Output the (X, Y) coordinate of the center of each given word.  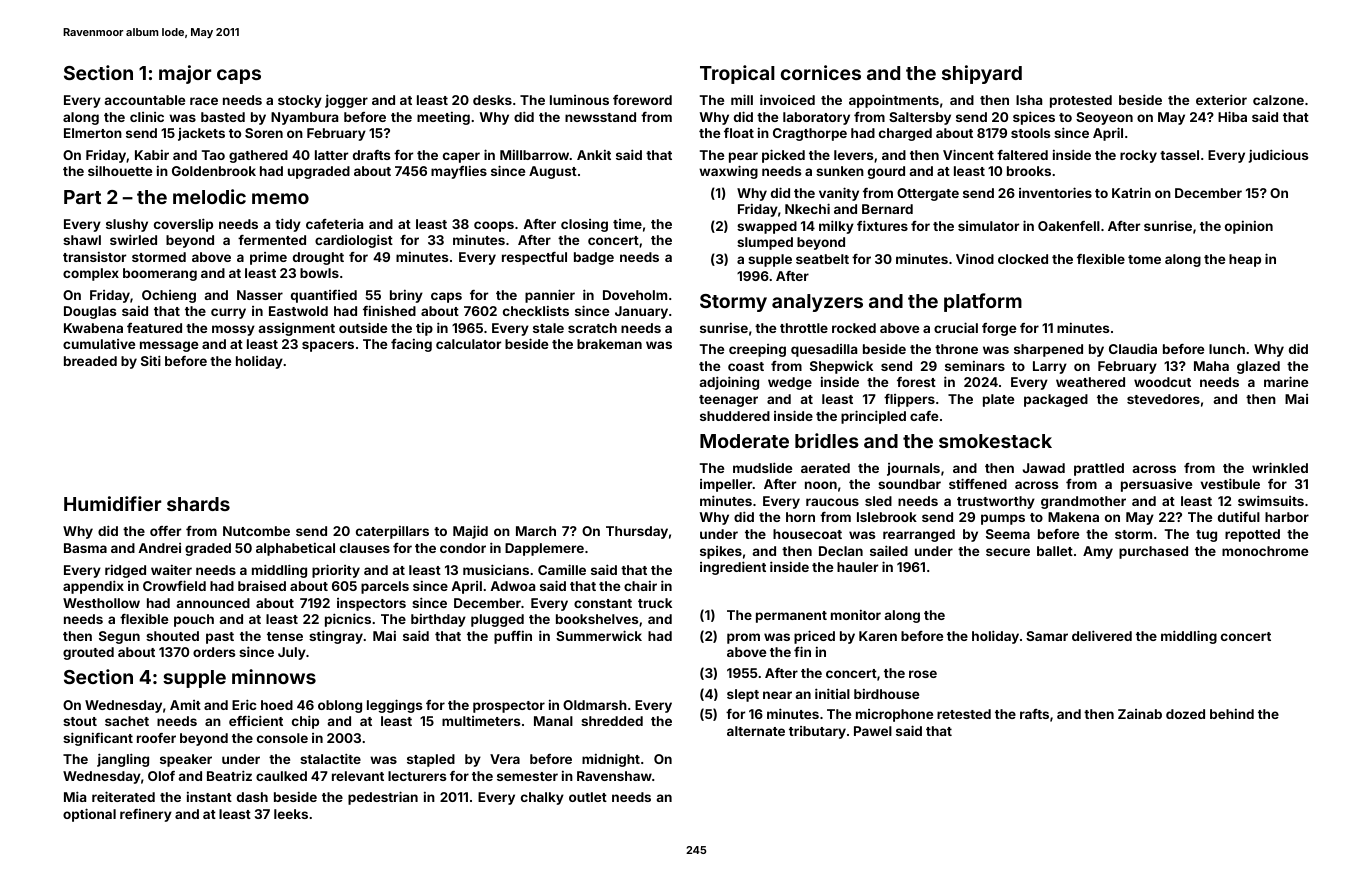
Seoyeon (1104, 118)
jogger (346, 101)
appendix (93, 587)
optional (89, 815)
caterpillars (392, 532)
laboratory (816, 118)
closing (584, 225)
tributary (817, 732)
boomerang (160, 274)
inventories (1055, 192)
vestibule (1230, 483)
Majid (470, 532)
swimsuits (1271, 500)
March (536, 531)
